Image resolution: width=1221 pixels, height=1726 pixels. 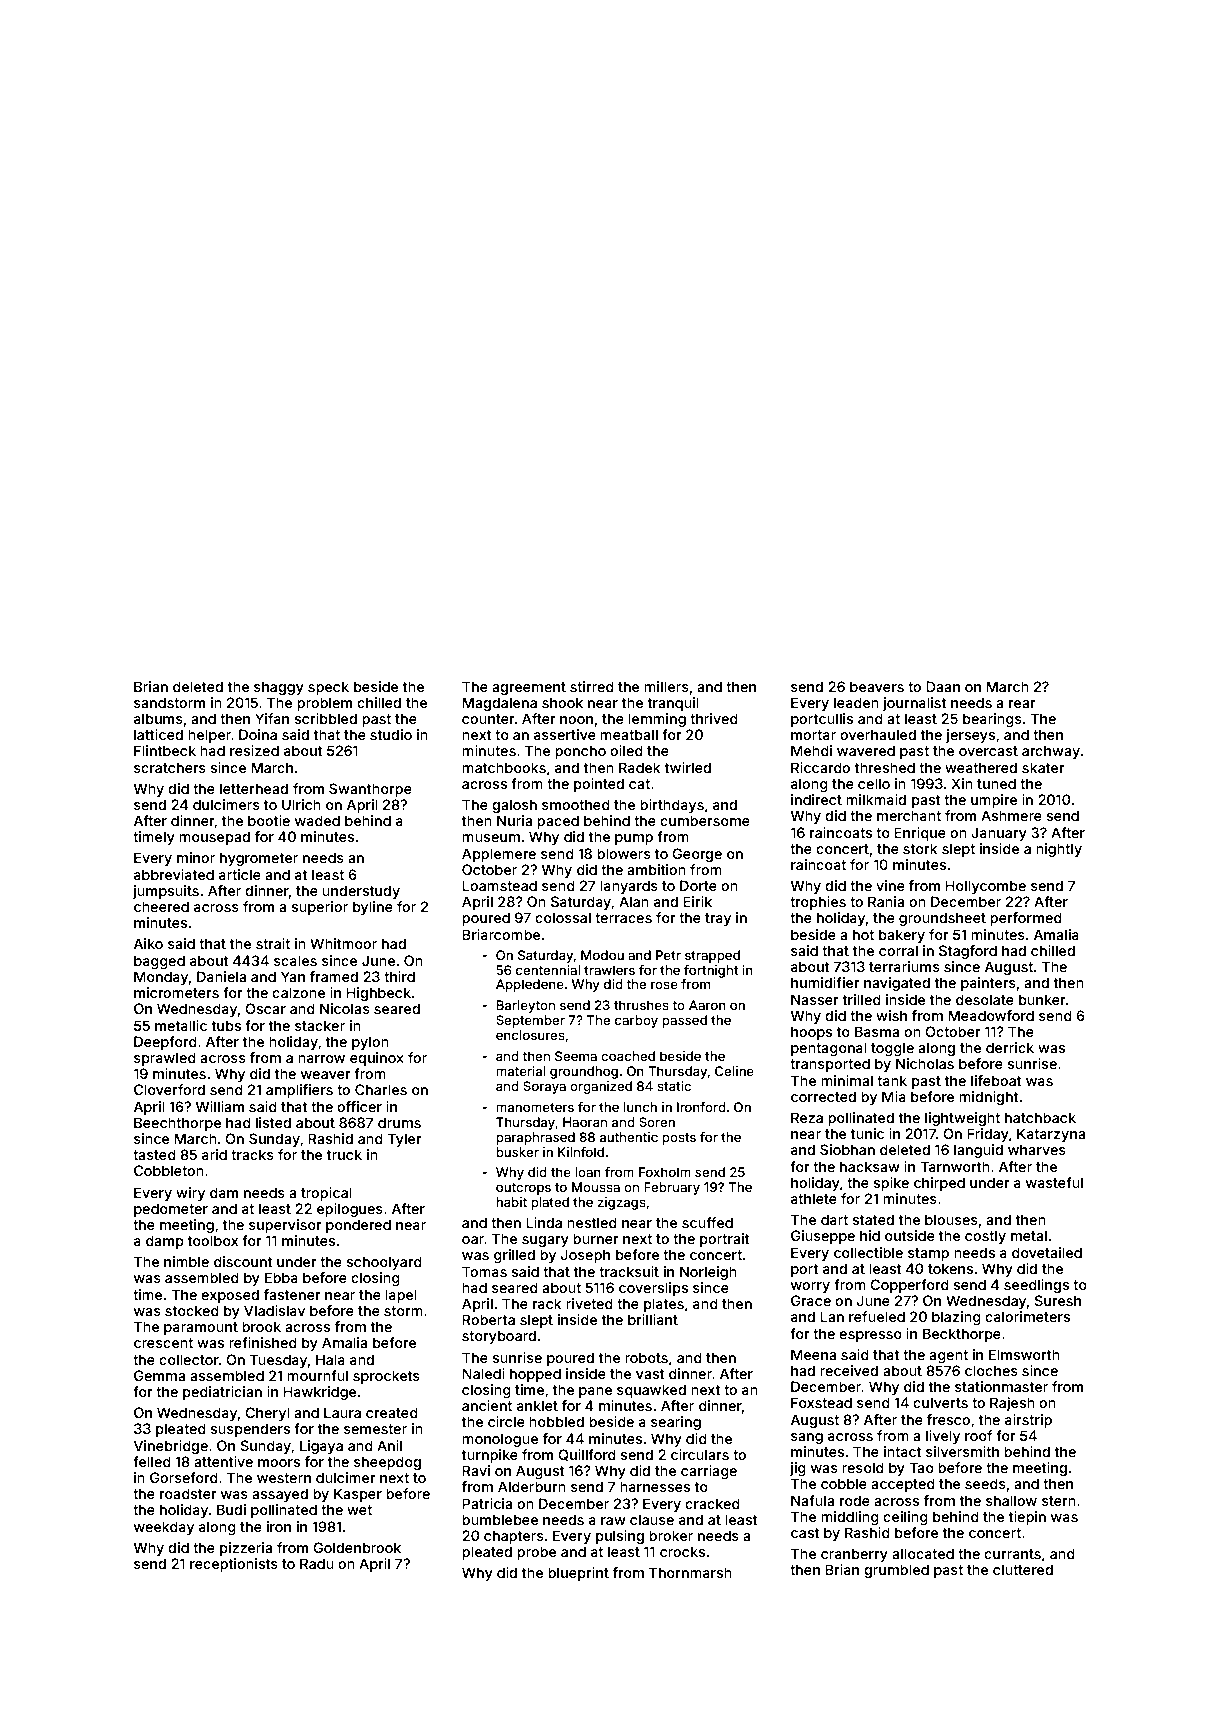 What do you see at coordinates (328, 688) in the image?
I see `speck` at bounding box center [328, 688].
